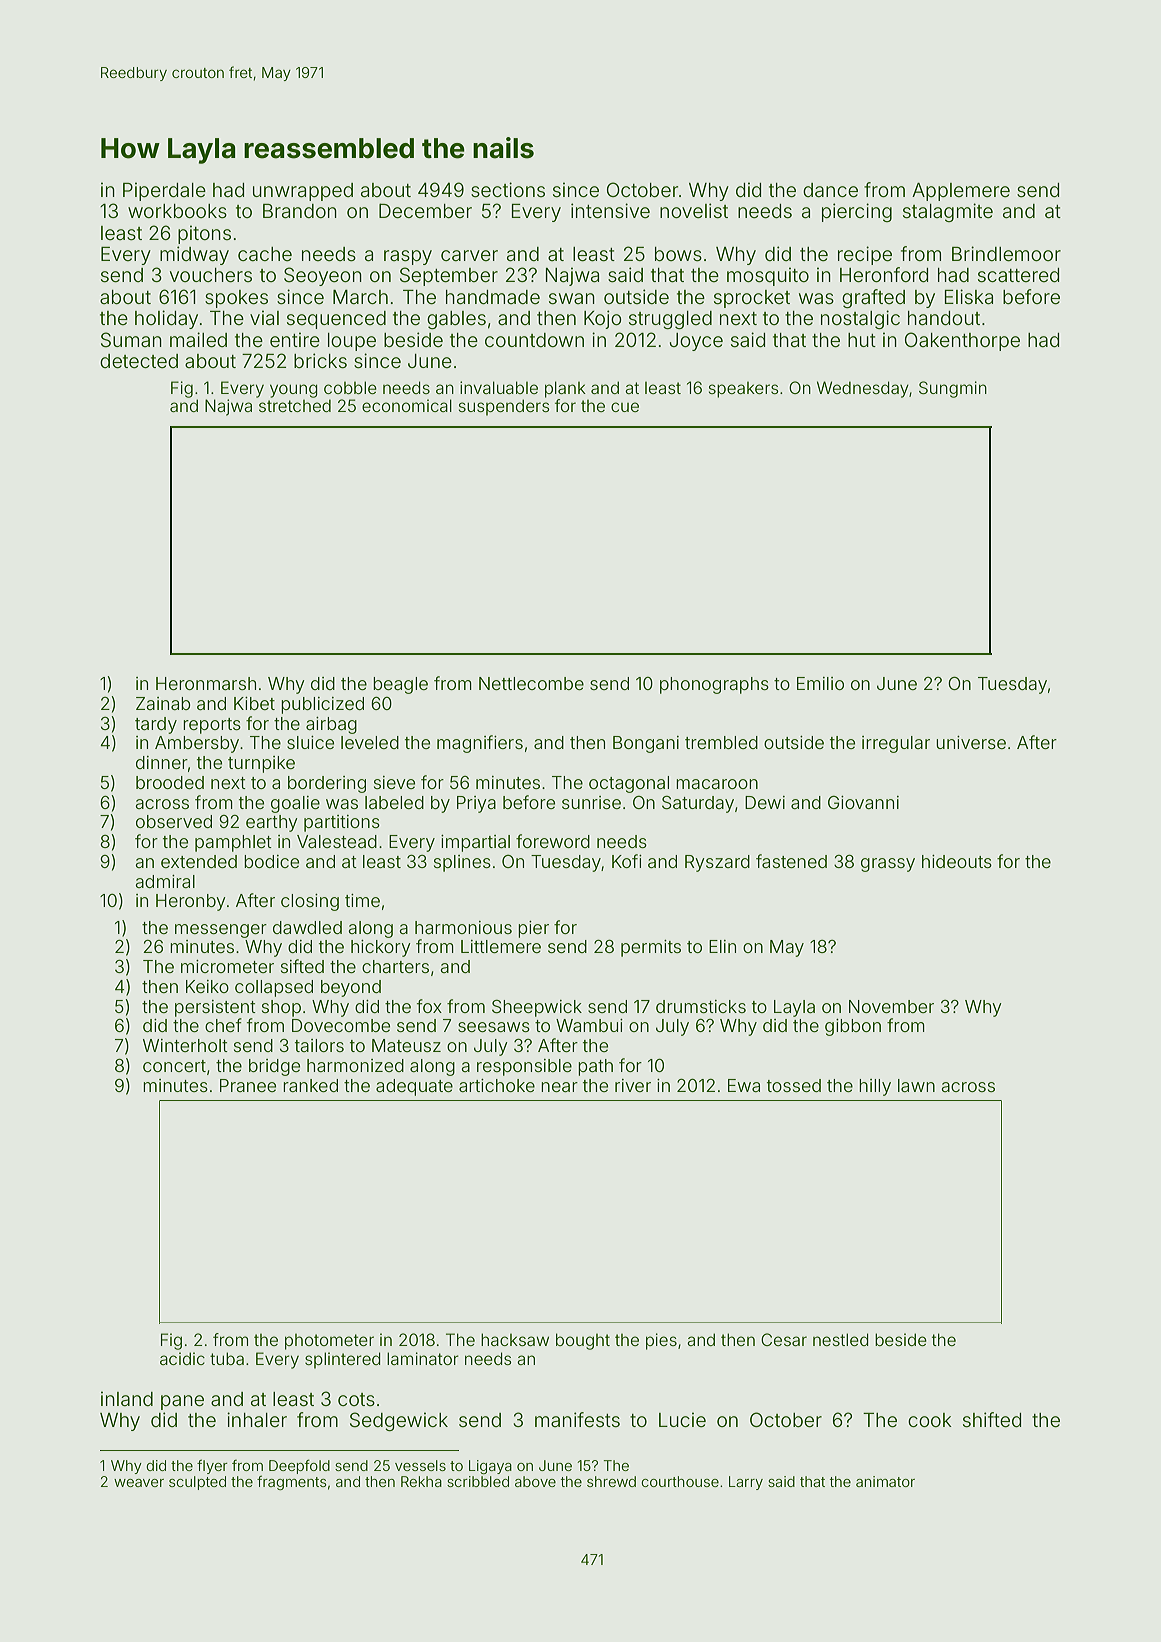 Image resolution: width=1161 pixels, height=1642 pixels. What do you see at coordinates (261, 764) in the image?
I see `turnpike` at bounding box center [261, 764].
